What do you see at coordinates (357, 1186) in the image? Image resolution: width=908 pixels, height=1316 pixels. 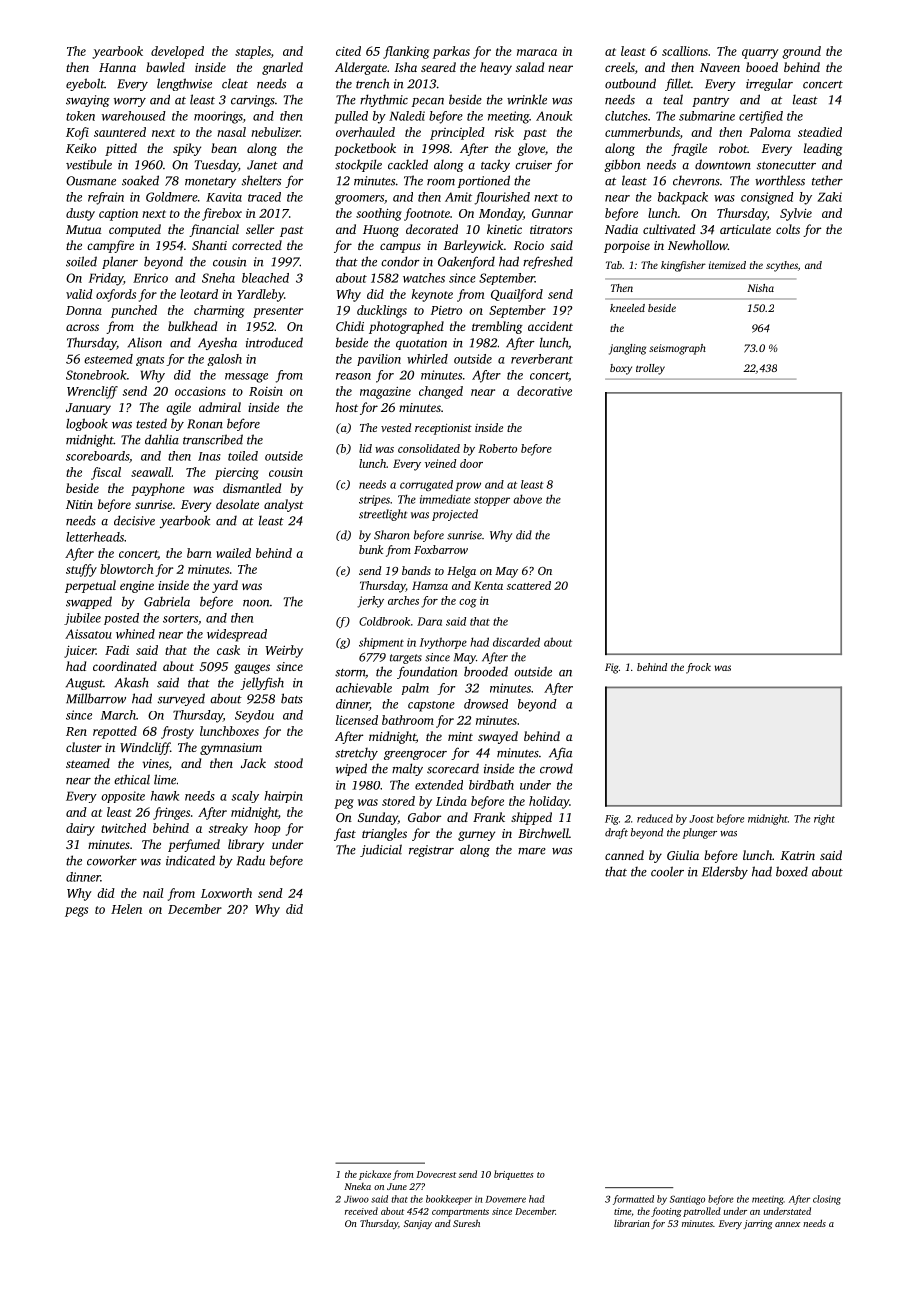 I see `Nneka` at bounding box center [357, 1186].
